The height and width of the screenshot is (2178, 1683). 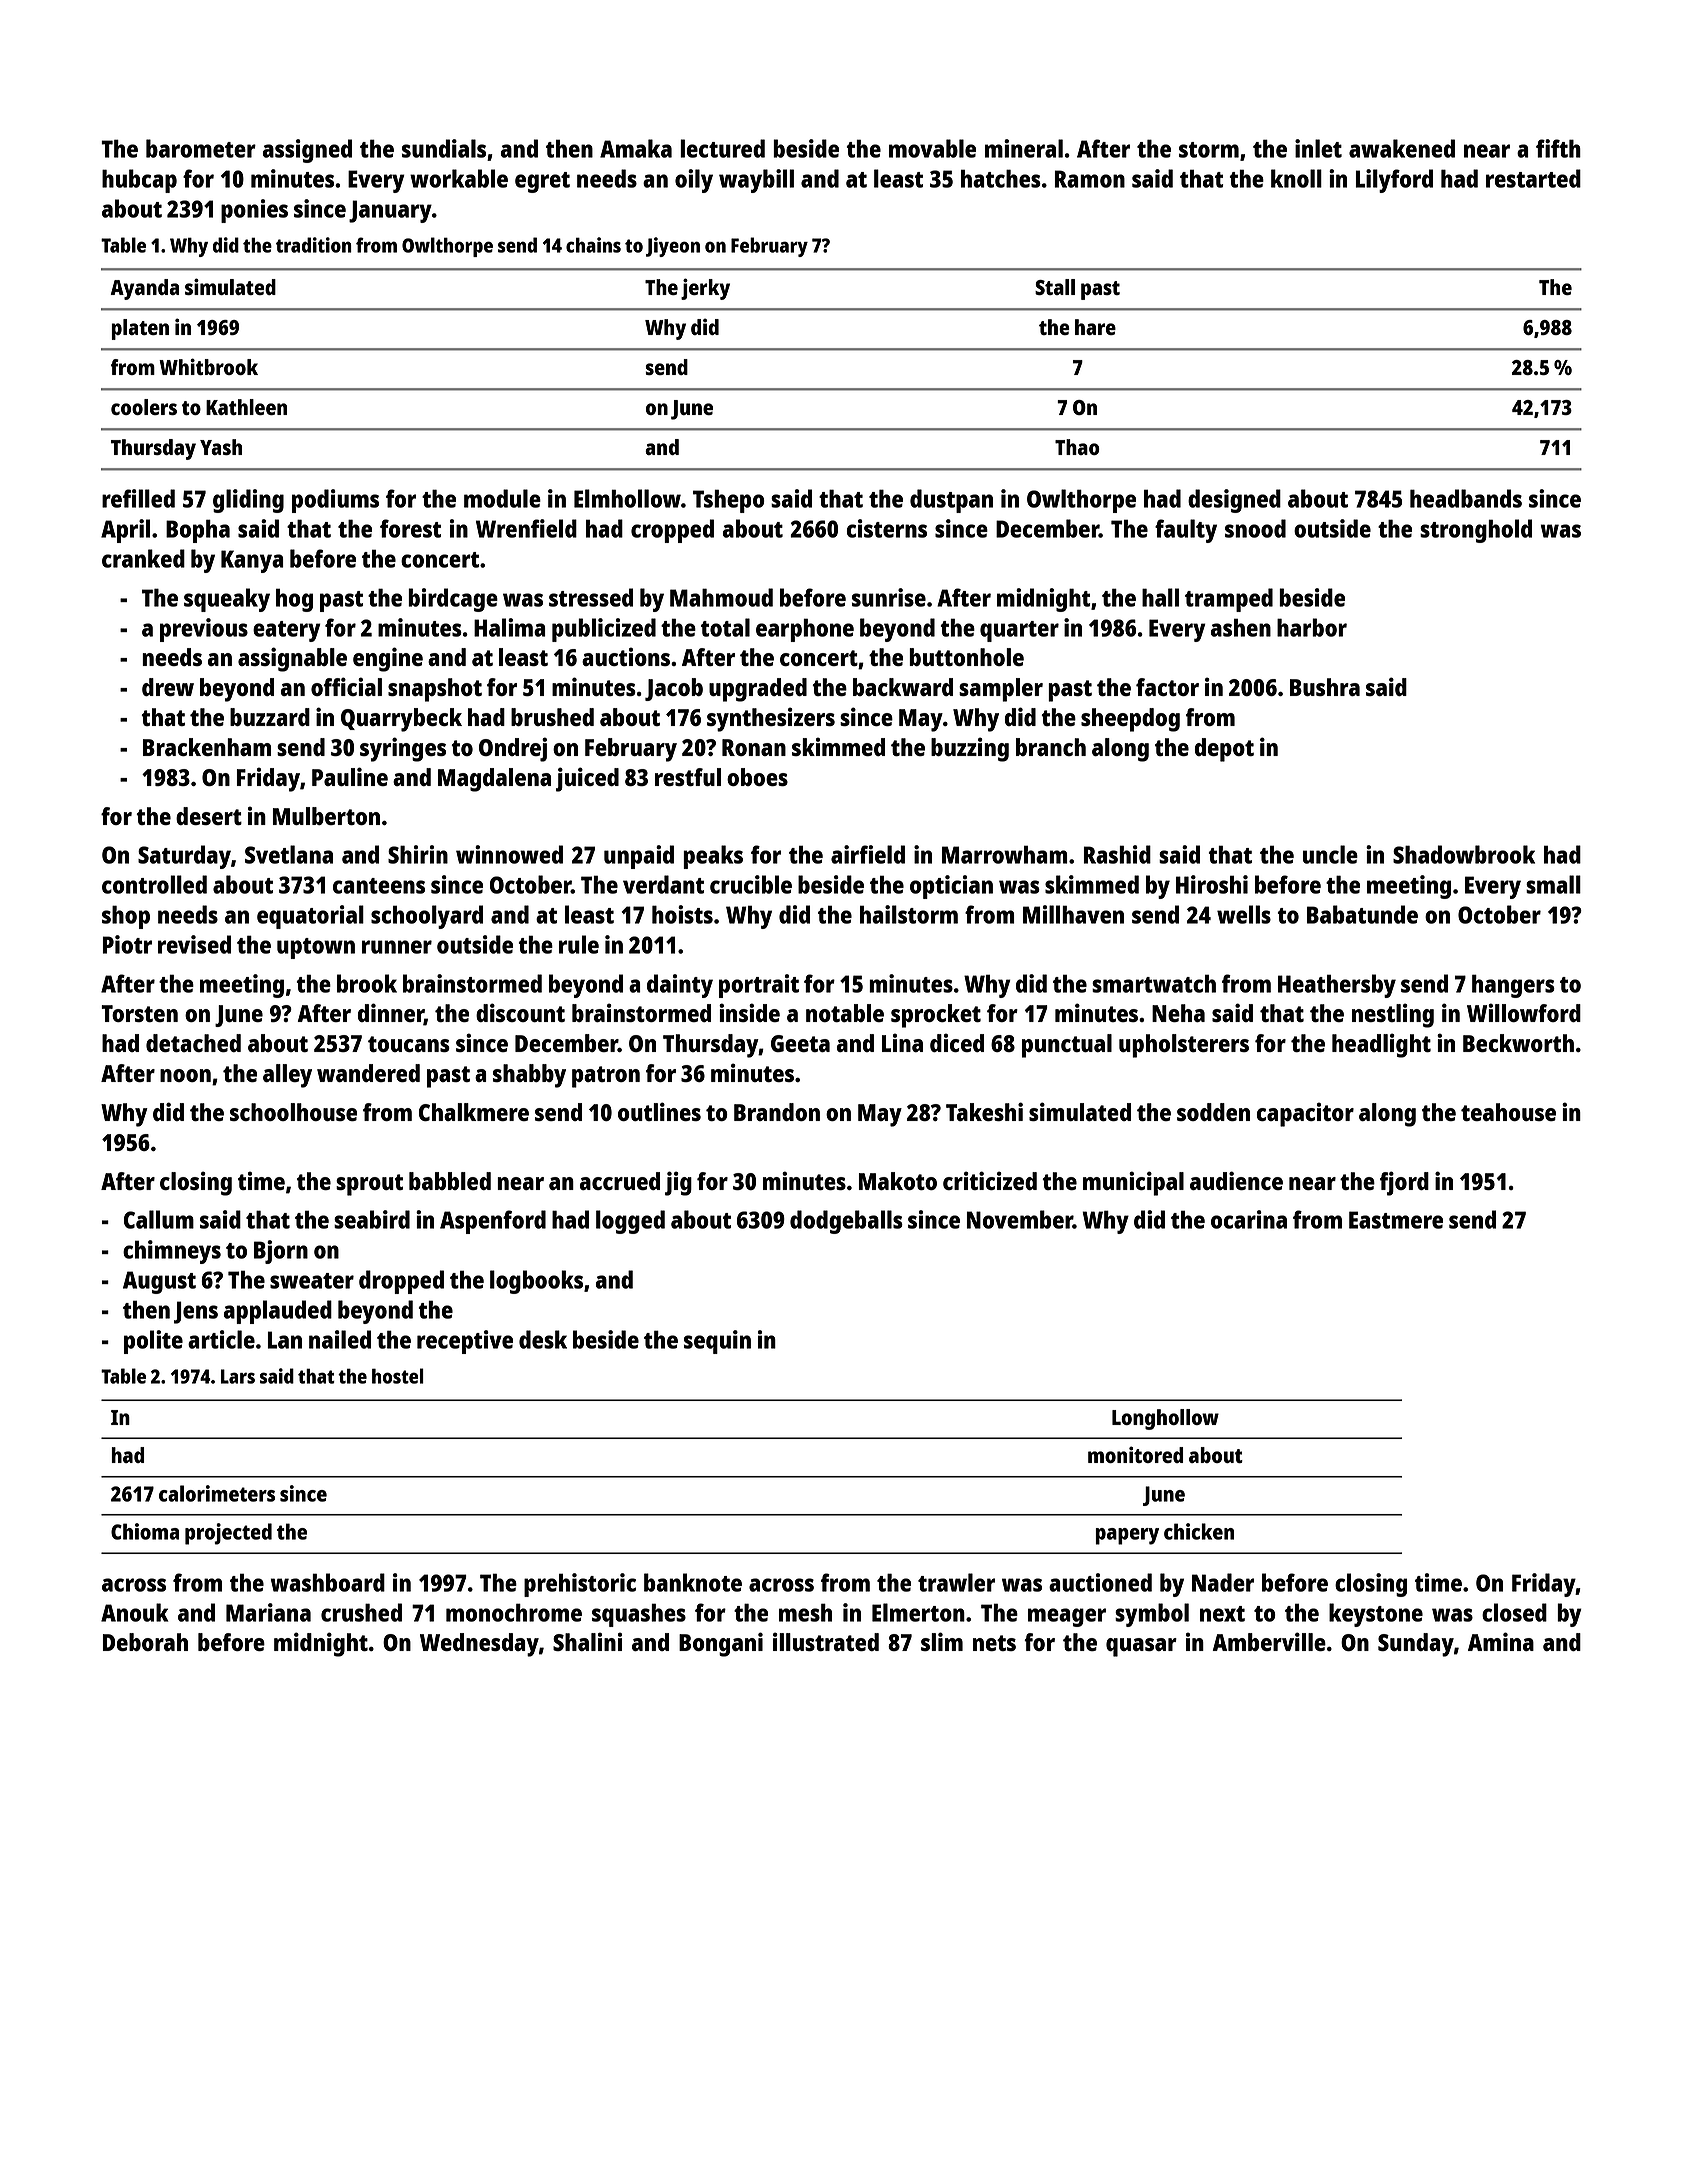 What do you see at coordinates (1077, 447) in the screenshot?
I see `Thao` at bounding box center [1077, 447].
